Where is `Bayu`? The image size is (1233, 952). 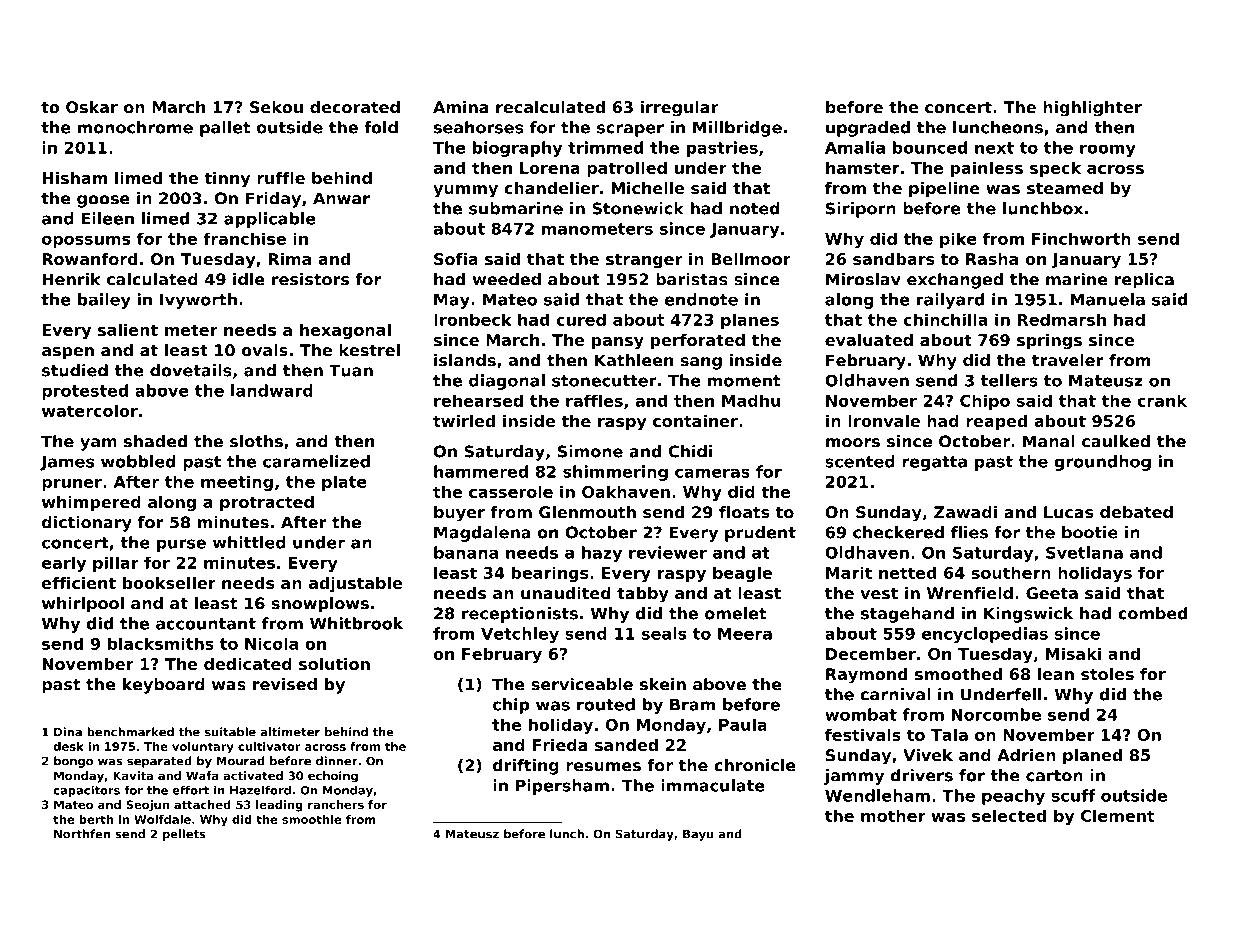 Bayu is located at coordinates (698, 835).
